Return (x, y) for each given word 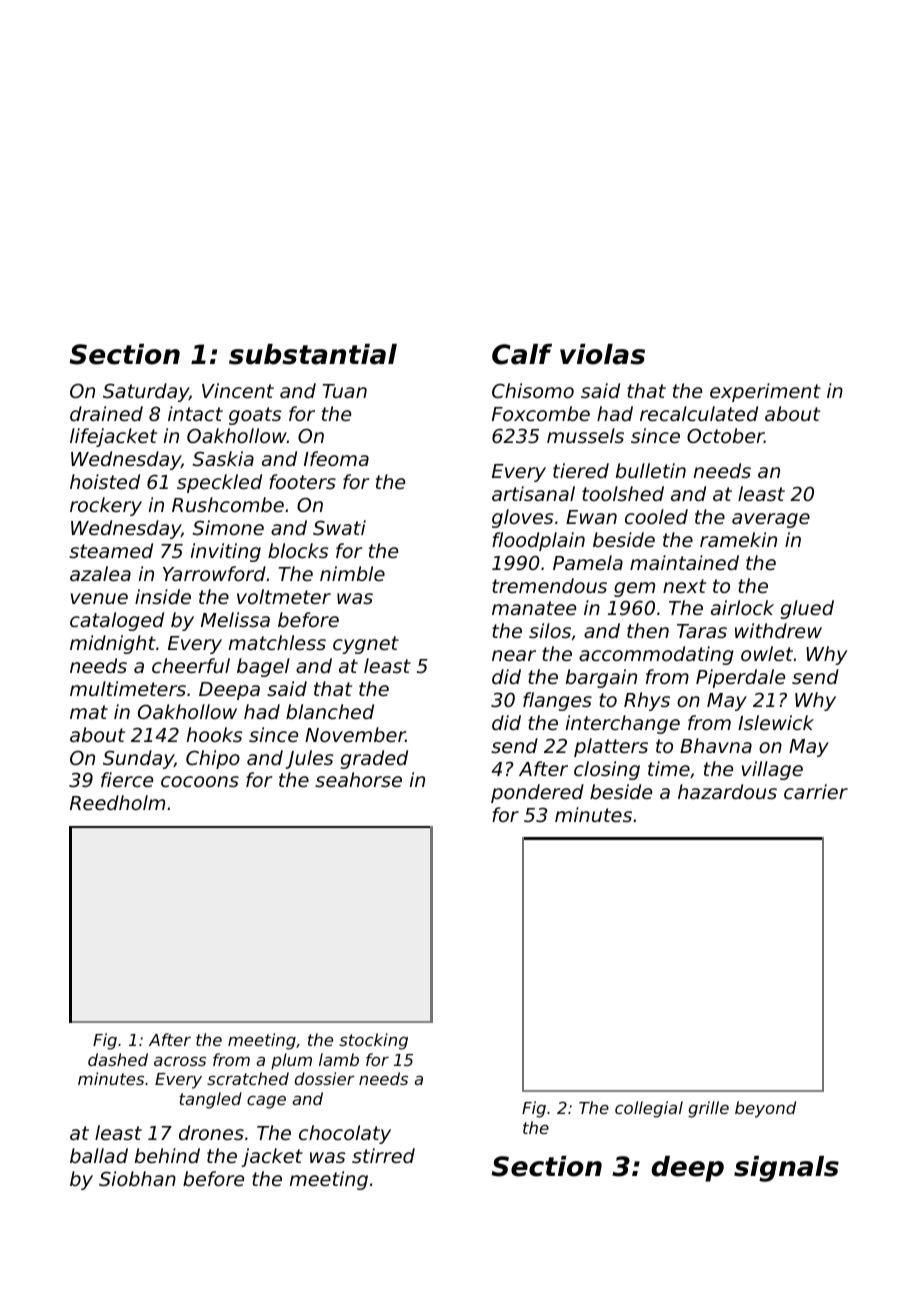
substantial (313, 354)
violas (602, 354)
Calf (522, 354)
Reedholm (117, 802)
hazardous (727, 791)
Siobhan (137, 1178)
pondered (537, 793)
